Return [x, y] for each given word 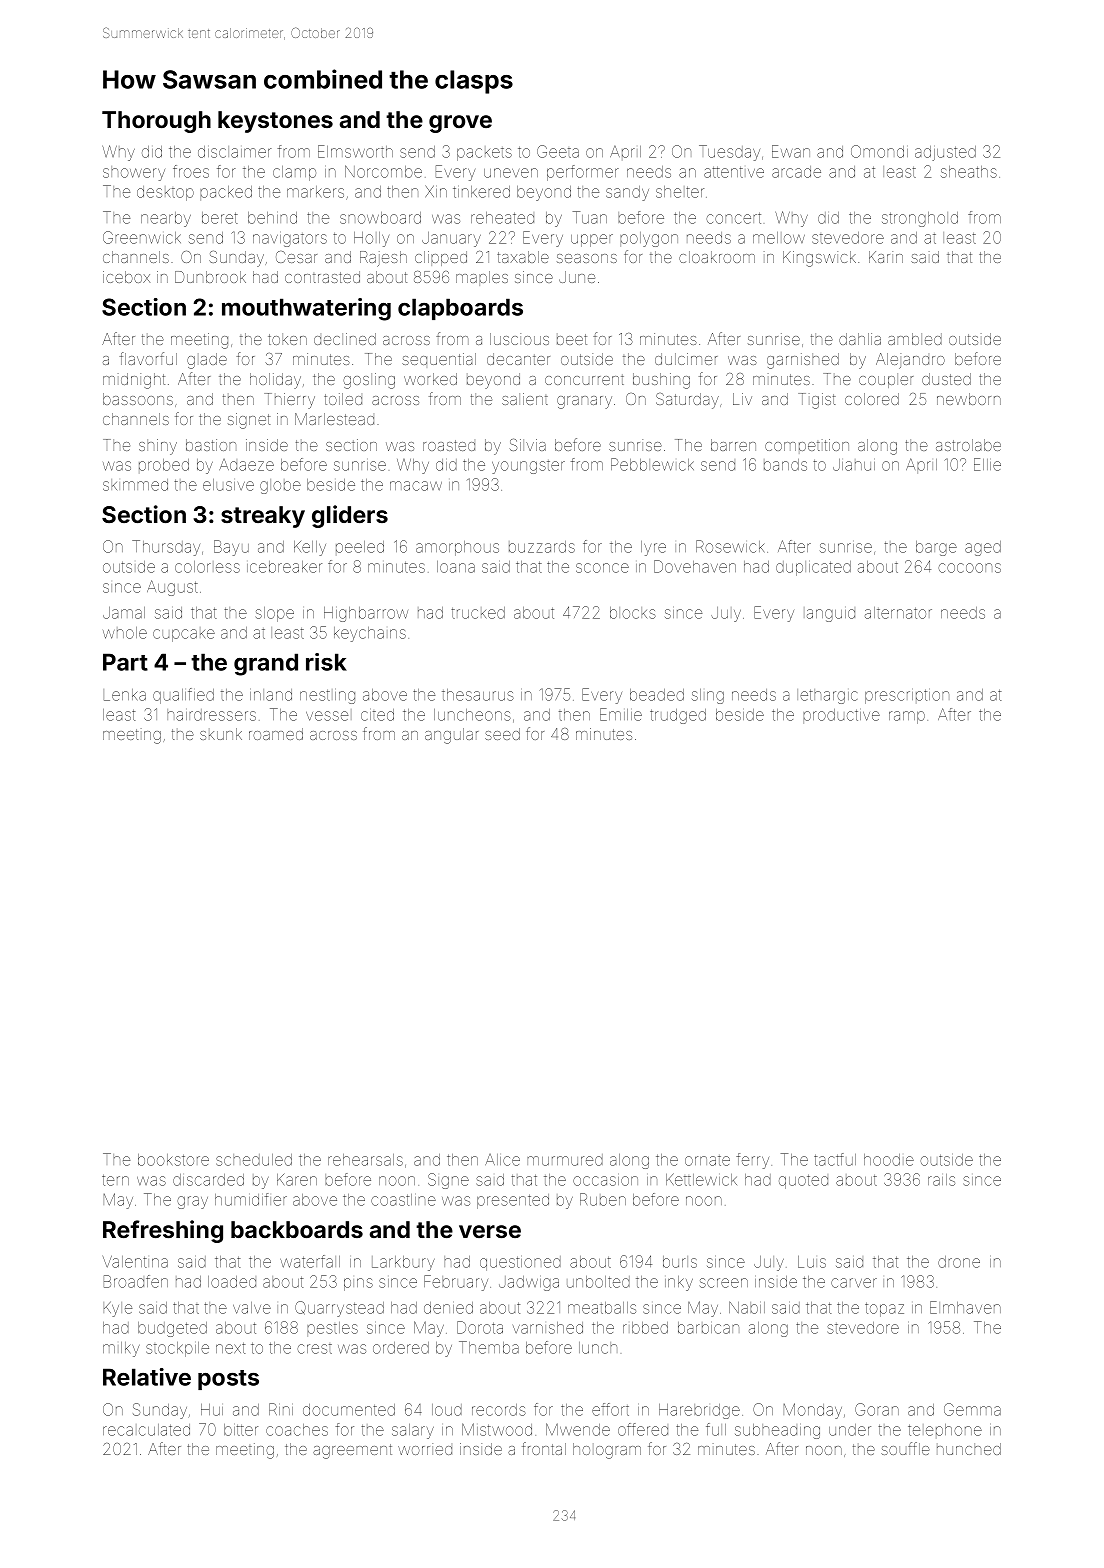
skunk [221, 734]
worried [425, 1449]
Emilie [621, 714]
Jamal [124, 613]
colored [872, 399]
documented [349, 1410]
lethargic [827, 696]
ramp [907, 717]
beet [572, 339]
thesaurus [478, 695]
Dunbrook [210, 277]
